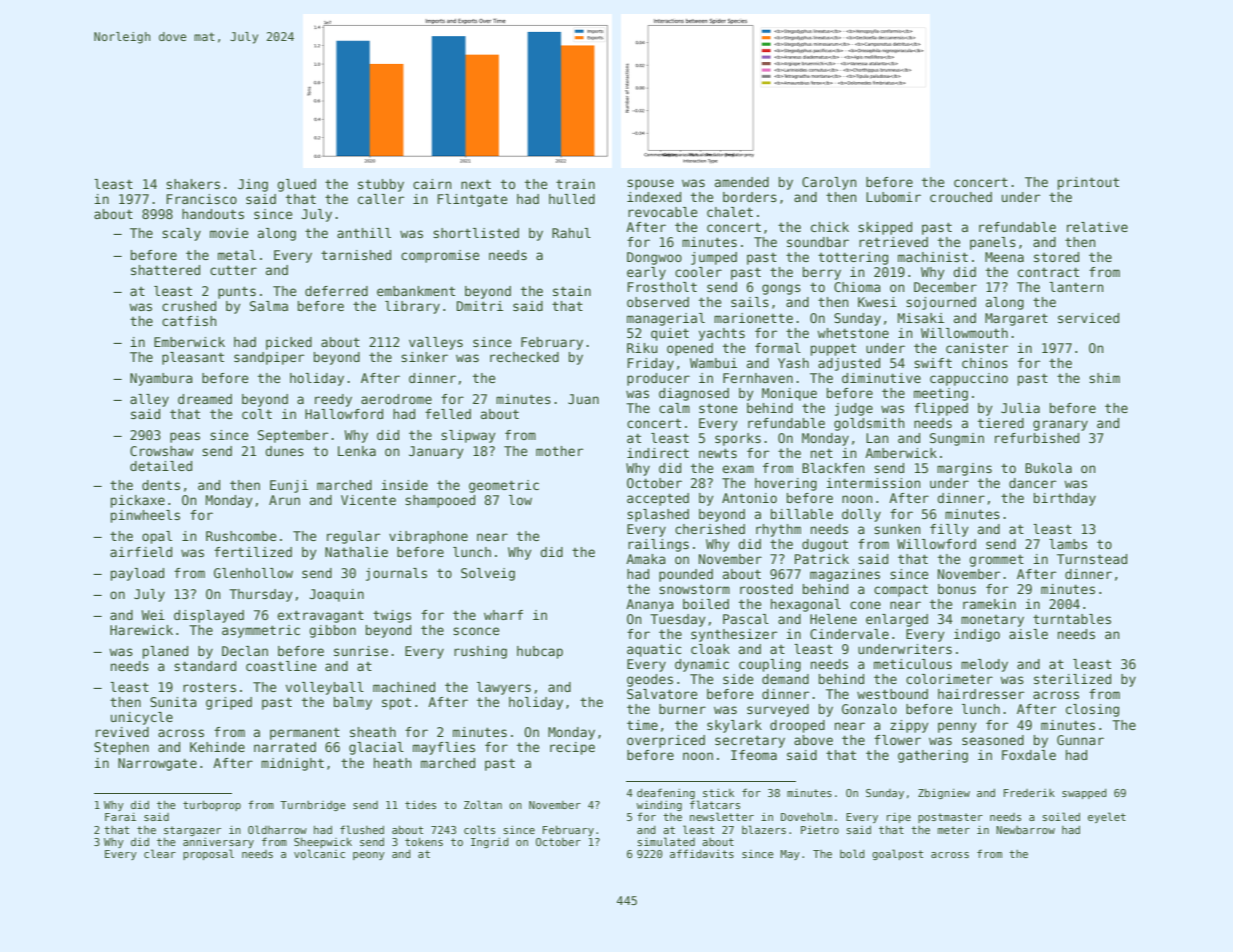 This screenshot has height=952, width=1233. What do you see at coordinates (160, 853) in the screenshot?
I see `clear` at bounding box center [160, 853].
